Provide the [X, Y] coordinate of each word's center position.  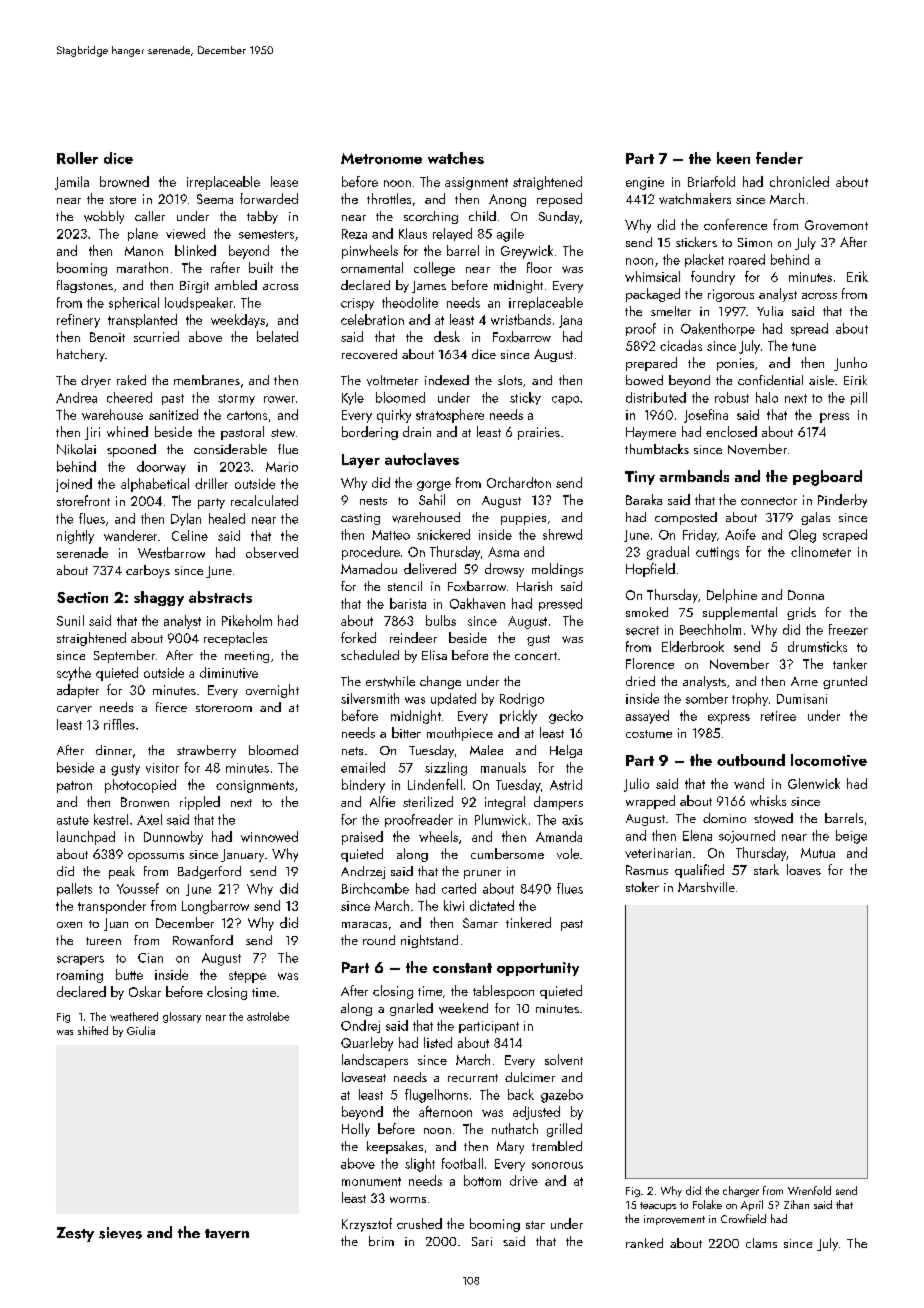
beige [851, 837]
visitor [162, 768]
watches [456, 158]
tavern [227, 1234]
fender [779, 158]
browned [124, 181]
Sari [482, 1241]
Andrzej [363, 872]
